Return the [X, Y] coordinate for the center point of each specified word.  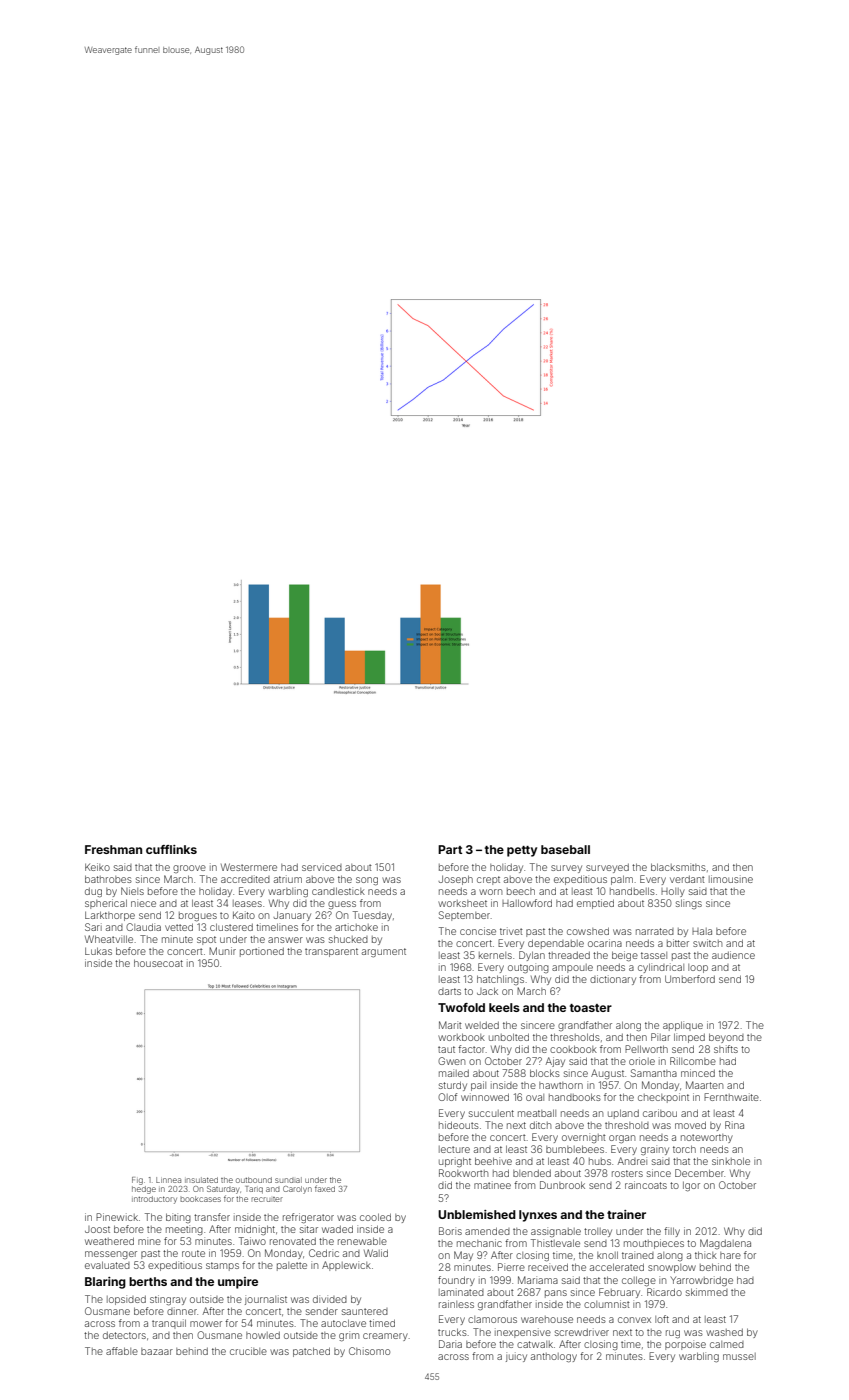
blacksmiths [678, 867]
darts [449, 991]
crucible [248, 1351]
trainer [626, 1214]
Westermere [249, 867]
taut [446, 1049]
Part [450, 849]
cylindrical [661, 968]
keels [504, 1007]
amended [487, 1231]
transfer [212, 1217]
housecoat [158, 963]
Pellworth [646, 1049]
